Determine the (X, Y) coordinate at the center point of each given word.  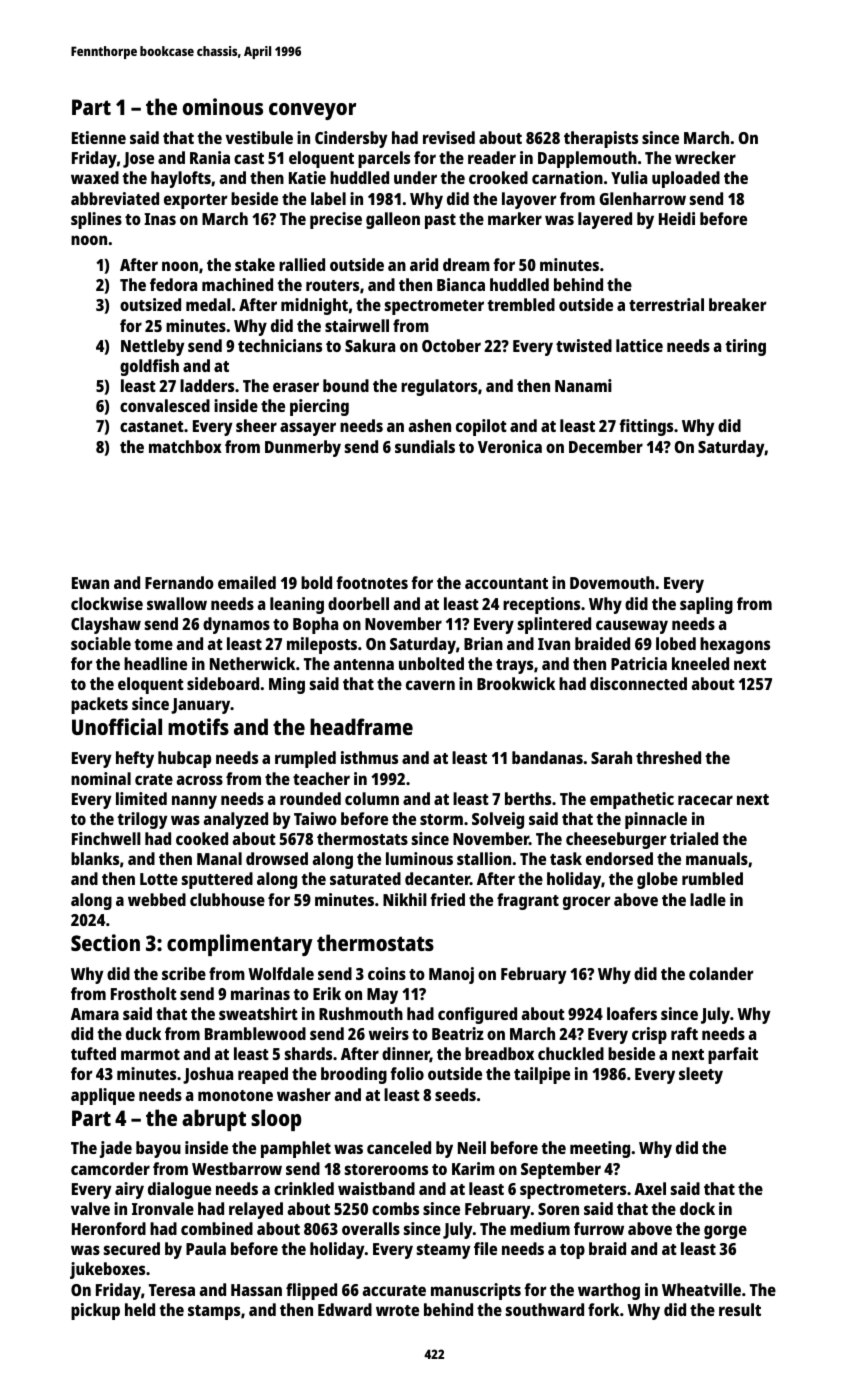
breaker (737, 304)
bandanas (547, 757)
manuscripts (476, 1291)
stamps (214, 1312)
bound (346, 385)
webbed (157, 899)
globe (657, 880)
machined (237, 284)
